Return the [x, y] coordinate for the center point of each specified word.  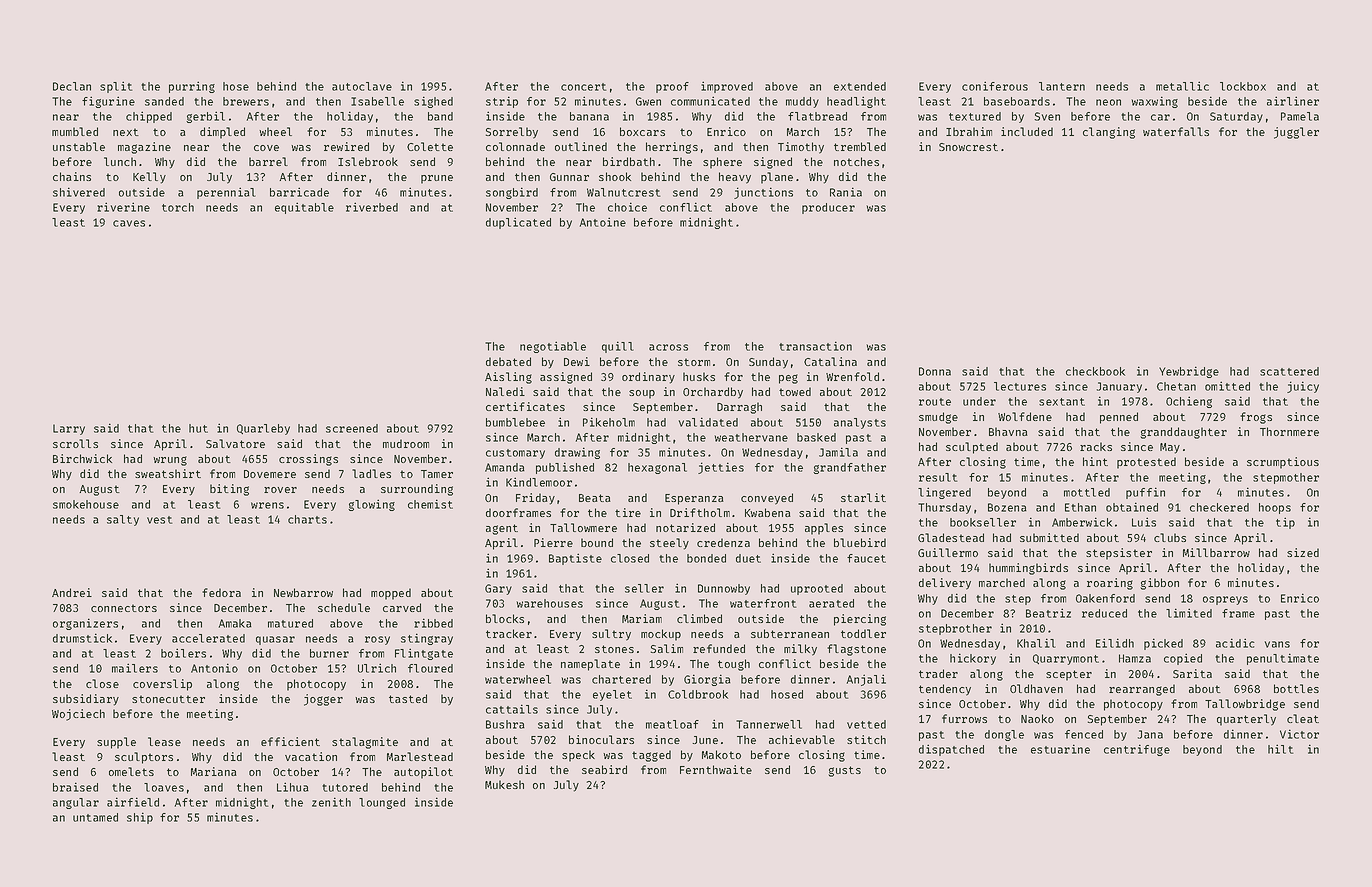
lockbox [1243, 86]
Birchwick [82, 458]
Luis [1144, 522]
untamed [95, 817]
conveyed [767, 499]
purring [192, 87]
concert [583, 87]
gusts [844, 771]
